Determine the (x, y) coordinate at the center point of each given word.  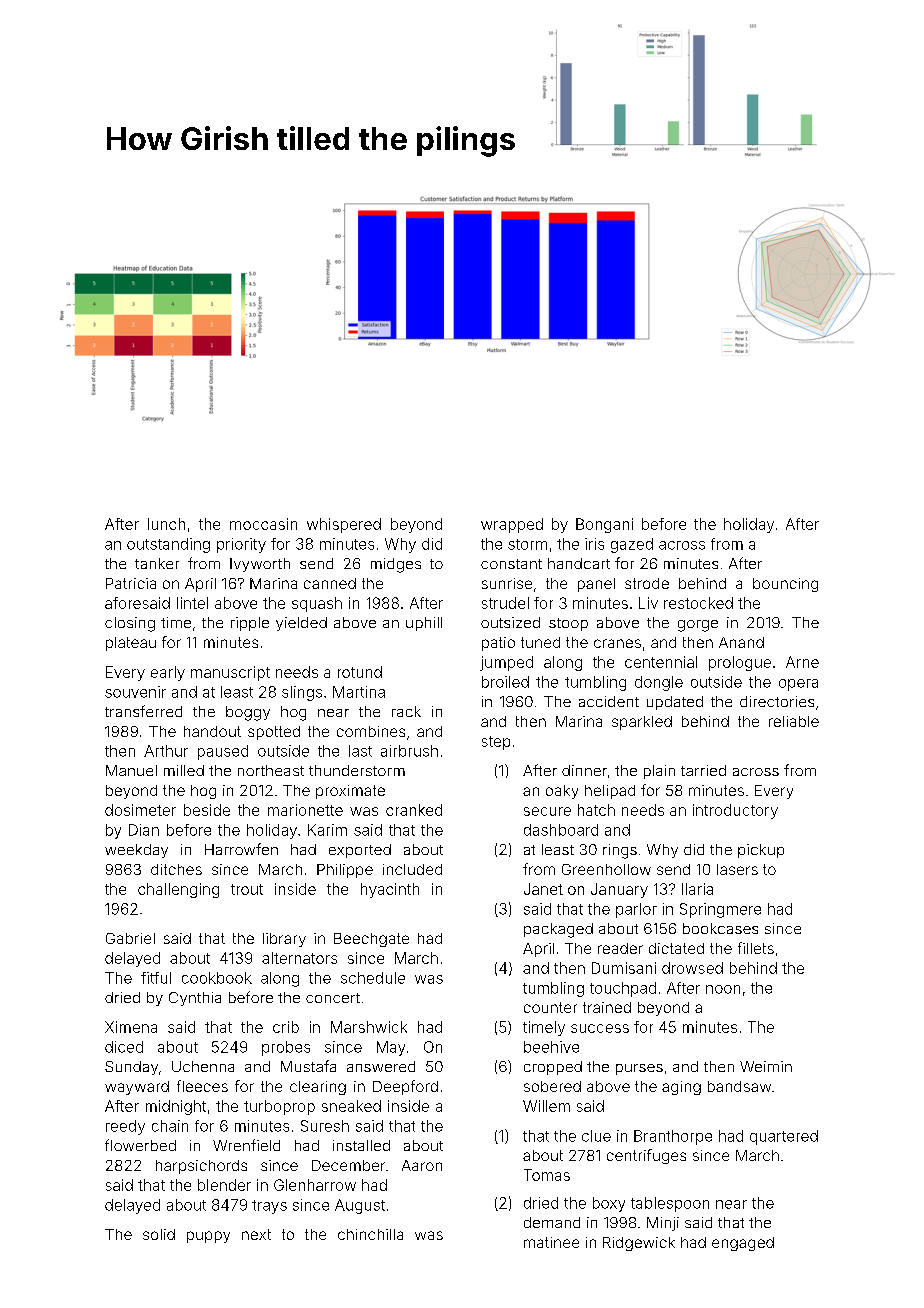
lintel (192, 603)
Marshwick (369, 1027)
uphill (424, 624)
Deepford (405, 1087)
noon (723, 989)
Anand (741, 642)
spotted (274, 733)
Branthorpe (673, 1137)
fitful (156, 978)
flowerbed (140, 1145)
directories (777, 701)
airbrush (409, 751)
